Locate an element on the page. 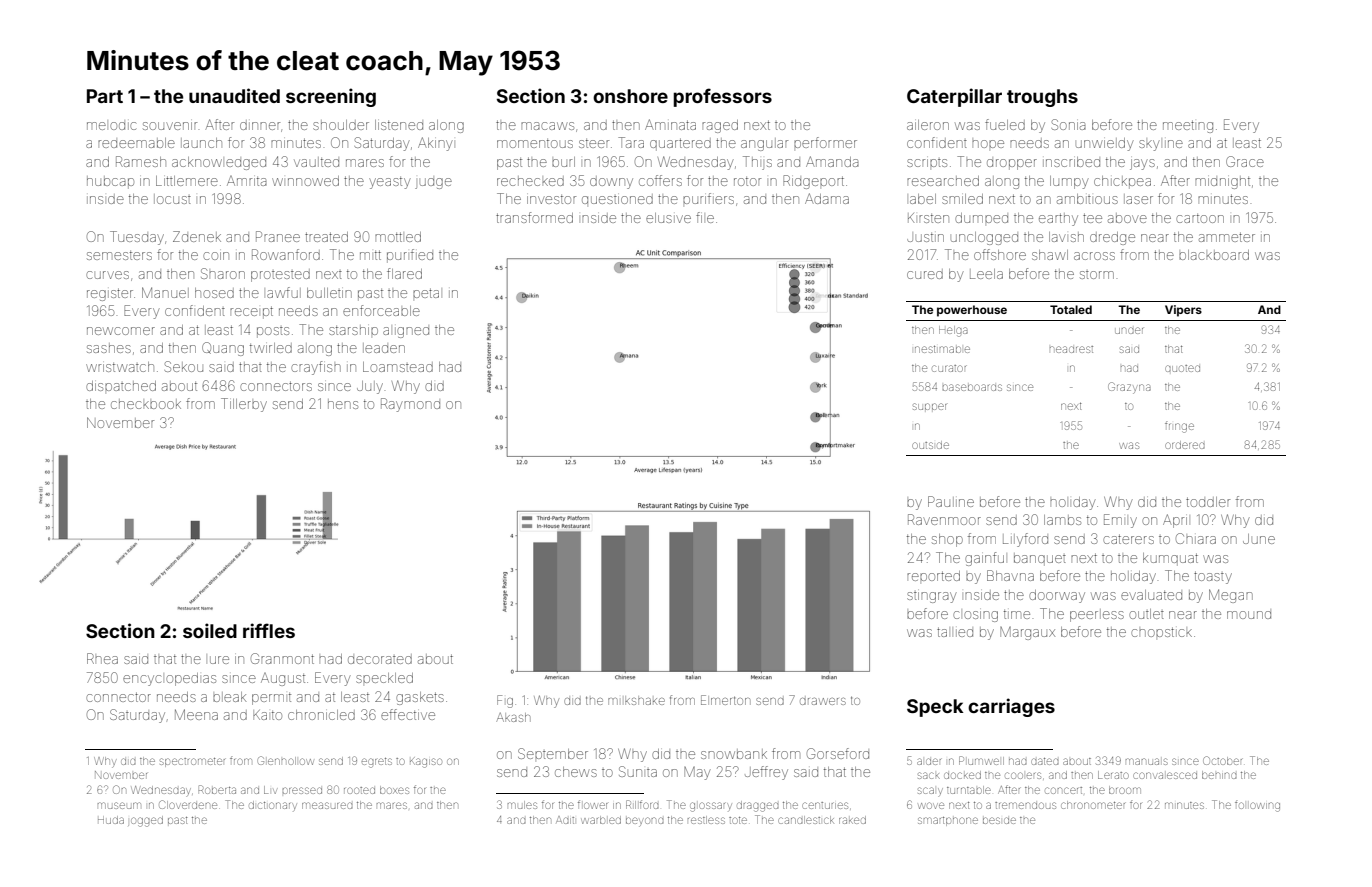 The width and height of the document is (1372, 887). judge is located at coordinates (433, 183).
